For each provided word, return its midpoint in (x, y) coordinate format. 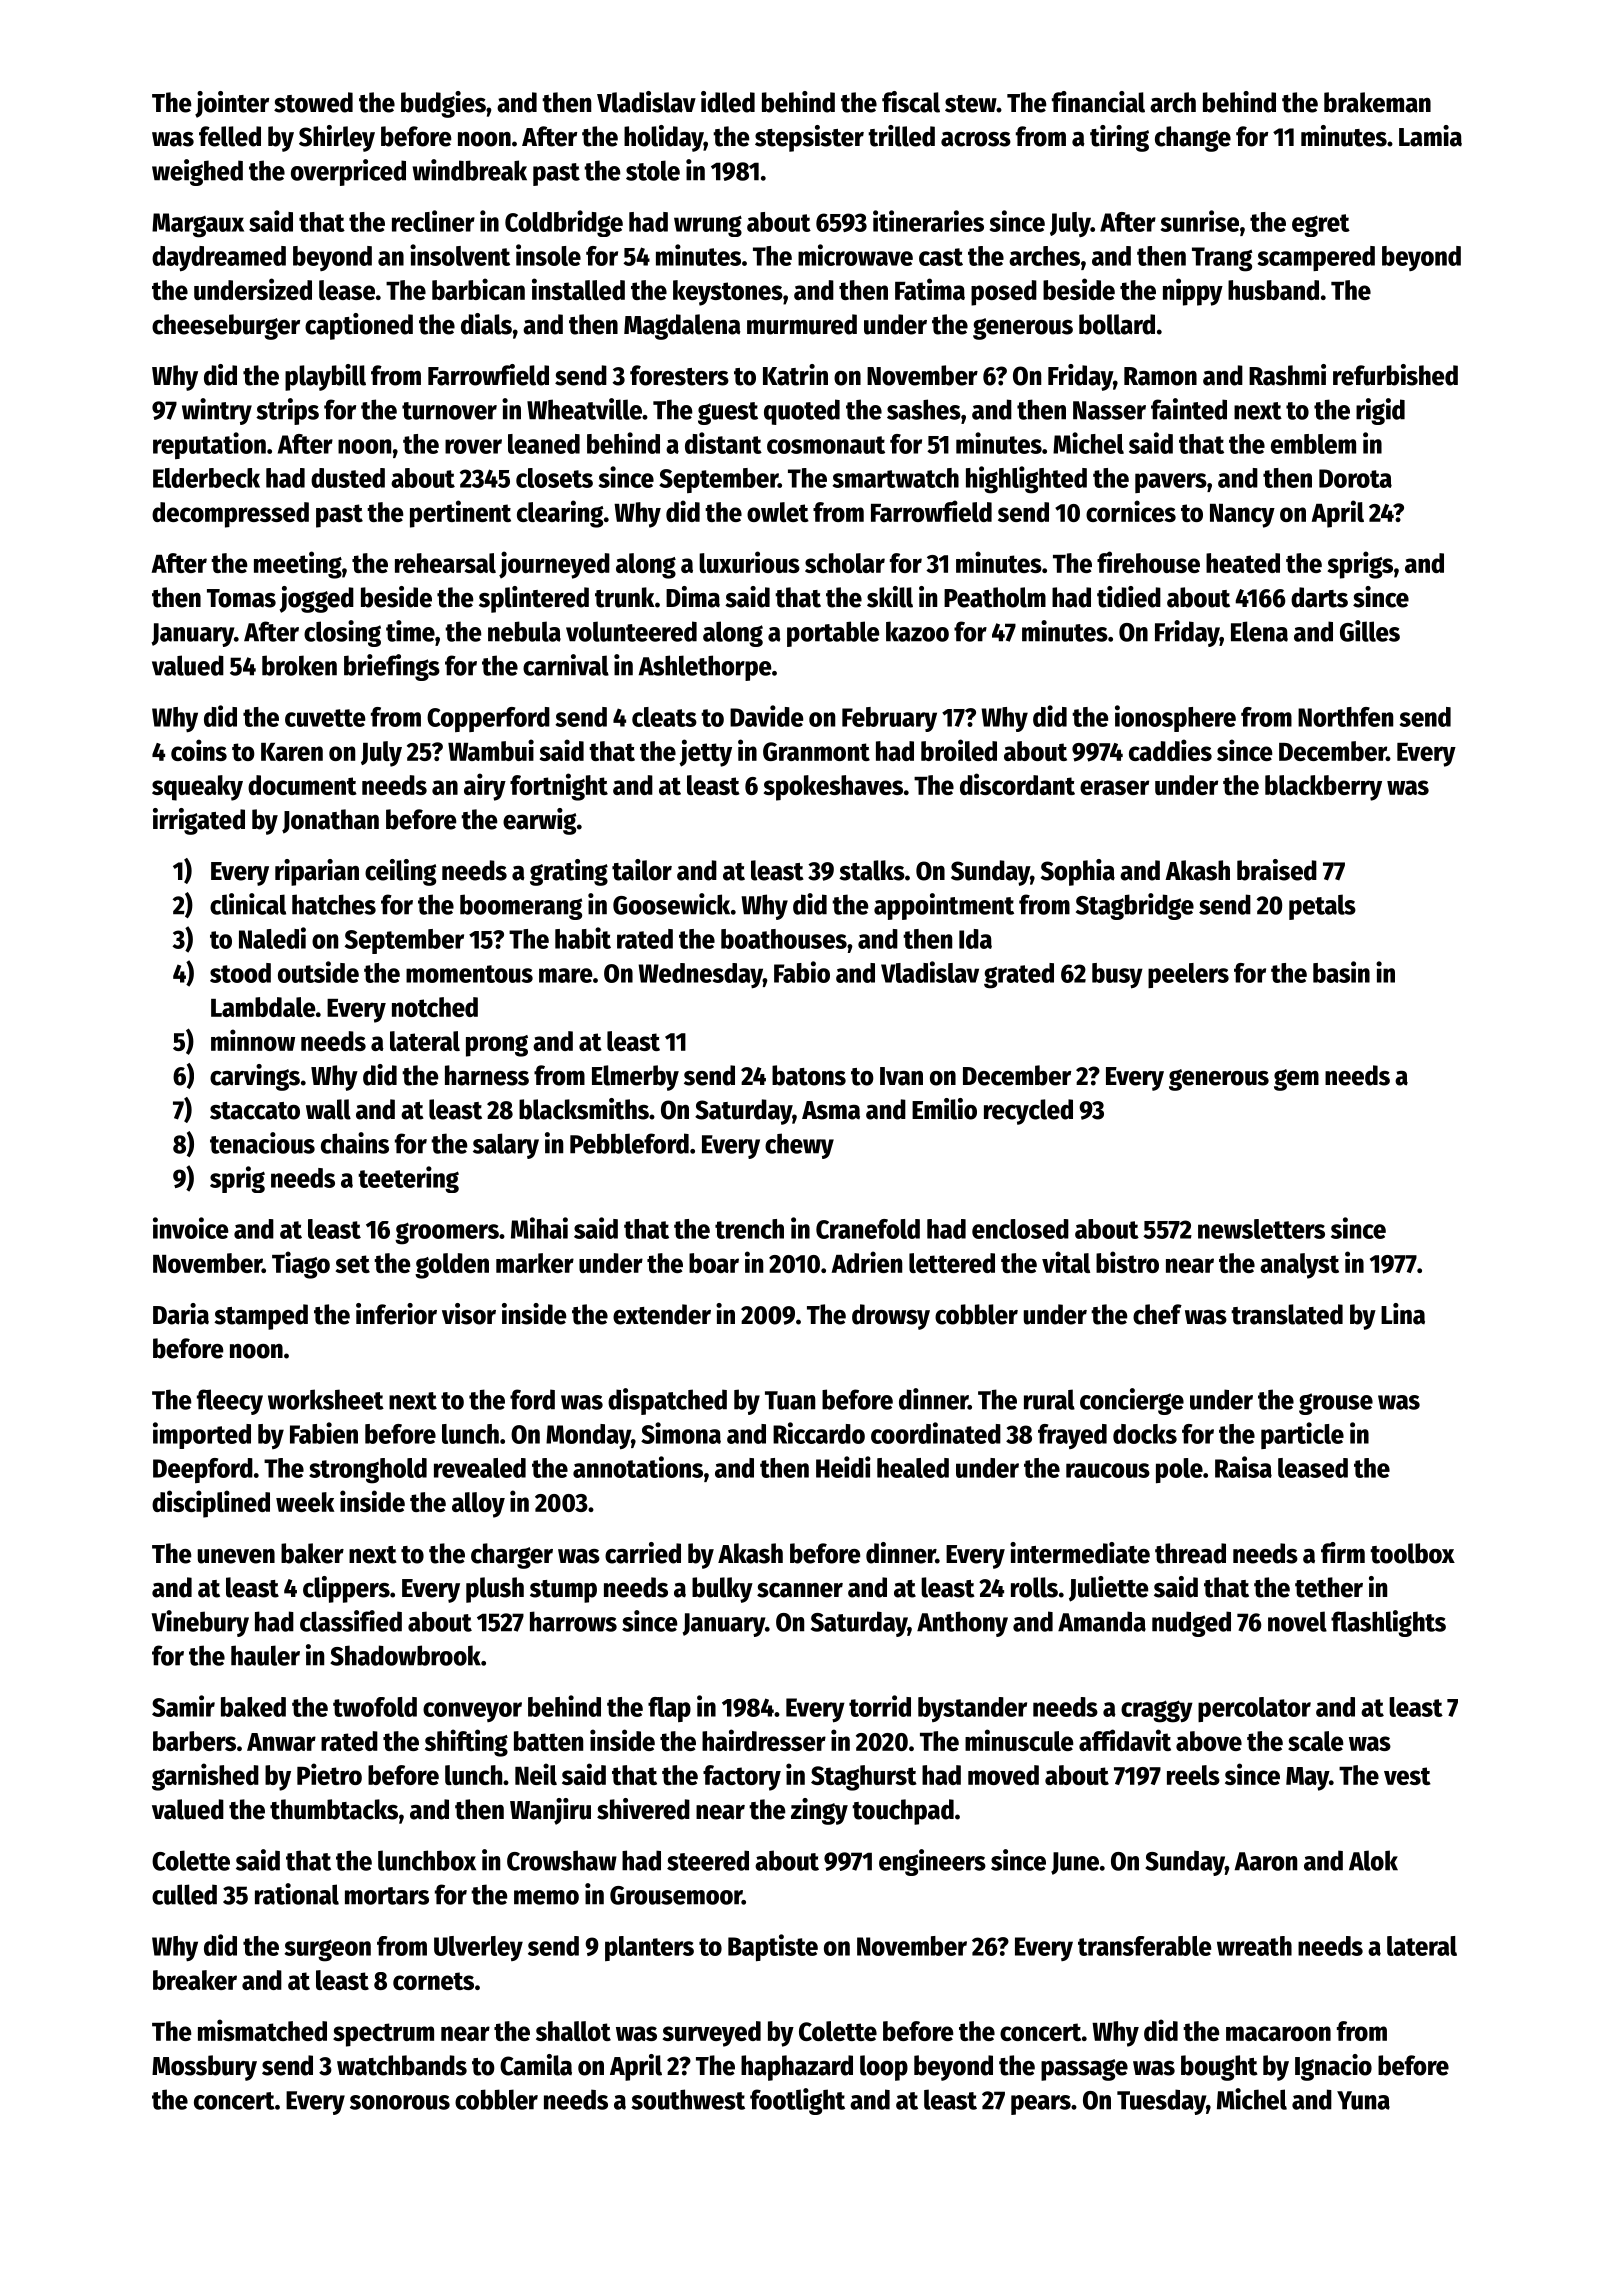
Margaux (198, 225)
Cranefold (868, 1229)
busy (1117, 976)
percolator (1254, 1709)
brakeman (1377, 102)
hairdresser (764, 1740)
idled (728, 102)
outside (318, 972)
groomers (447, 1233)
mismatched (262, 2030)
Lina (1403, 1314)
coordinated (936, 1433)
